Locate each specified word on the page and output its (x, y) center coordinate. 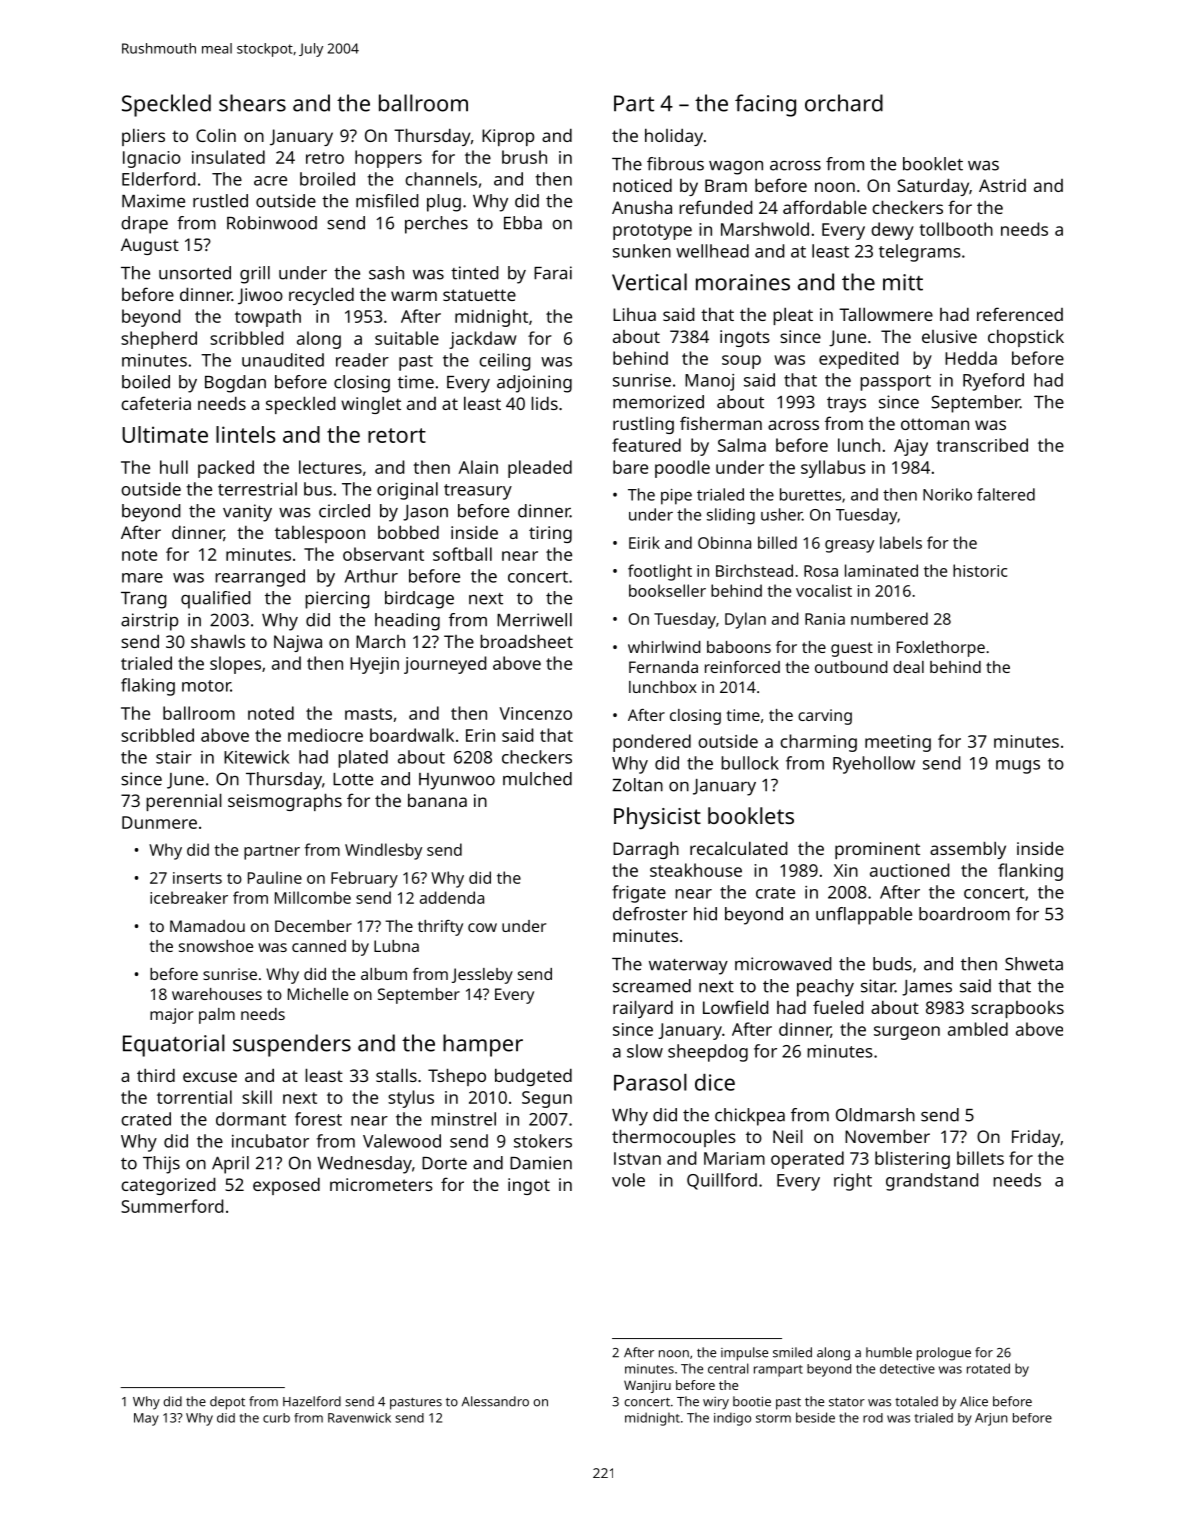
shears (252, 103)
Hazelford (312, 1401)
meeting (898, 743)
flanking (1030, 872)
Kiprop (508, 137)
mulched (537, 779)
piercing (337, 600)
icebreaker (189, 897)
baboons (739, 647)
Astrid (1002, 185)
